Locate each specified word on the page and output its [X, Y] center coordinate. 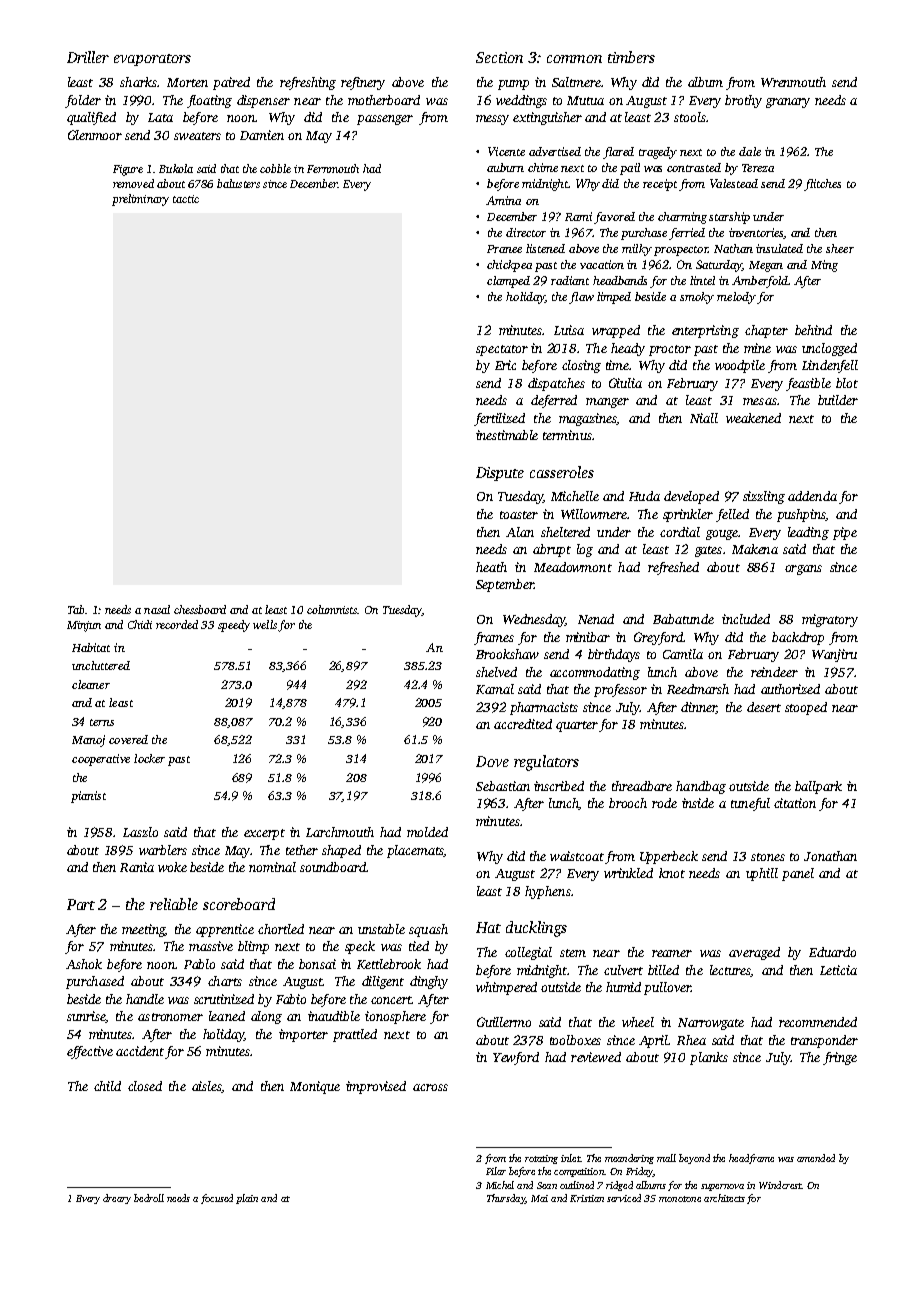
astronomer [170, 1017]
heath [491, 567]
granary [788, 103]
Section [499, 57]
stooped [806, 708]
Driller [88, 57]
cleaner [91, 684]
